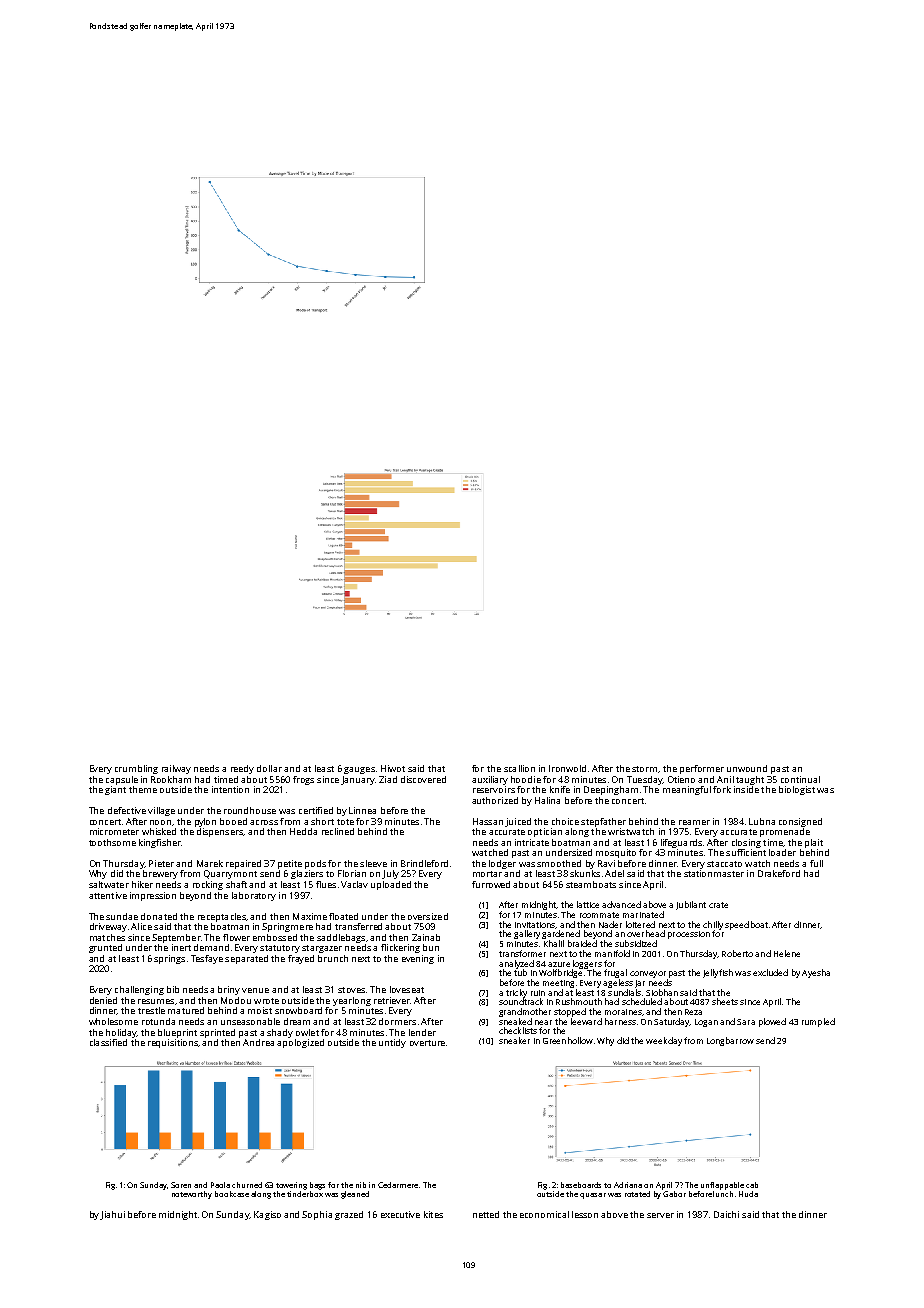  Describe the element at coordinates (267, 1215) in the page. I see `Kagiso` at that location.
